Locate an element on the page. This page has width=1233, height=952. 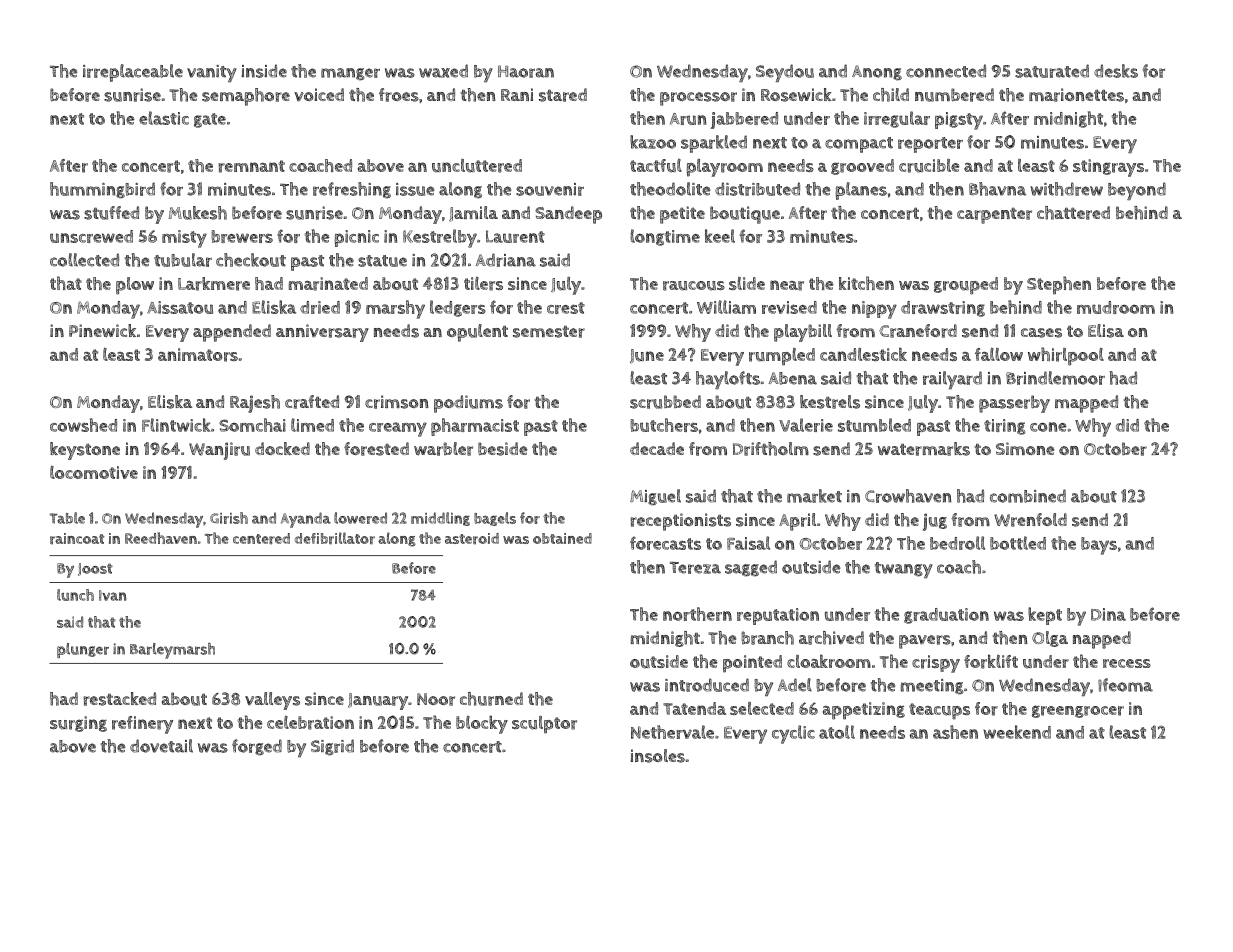
stuffed is located at coordinates (111, 213).
